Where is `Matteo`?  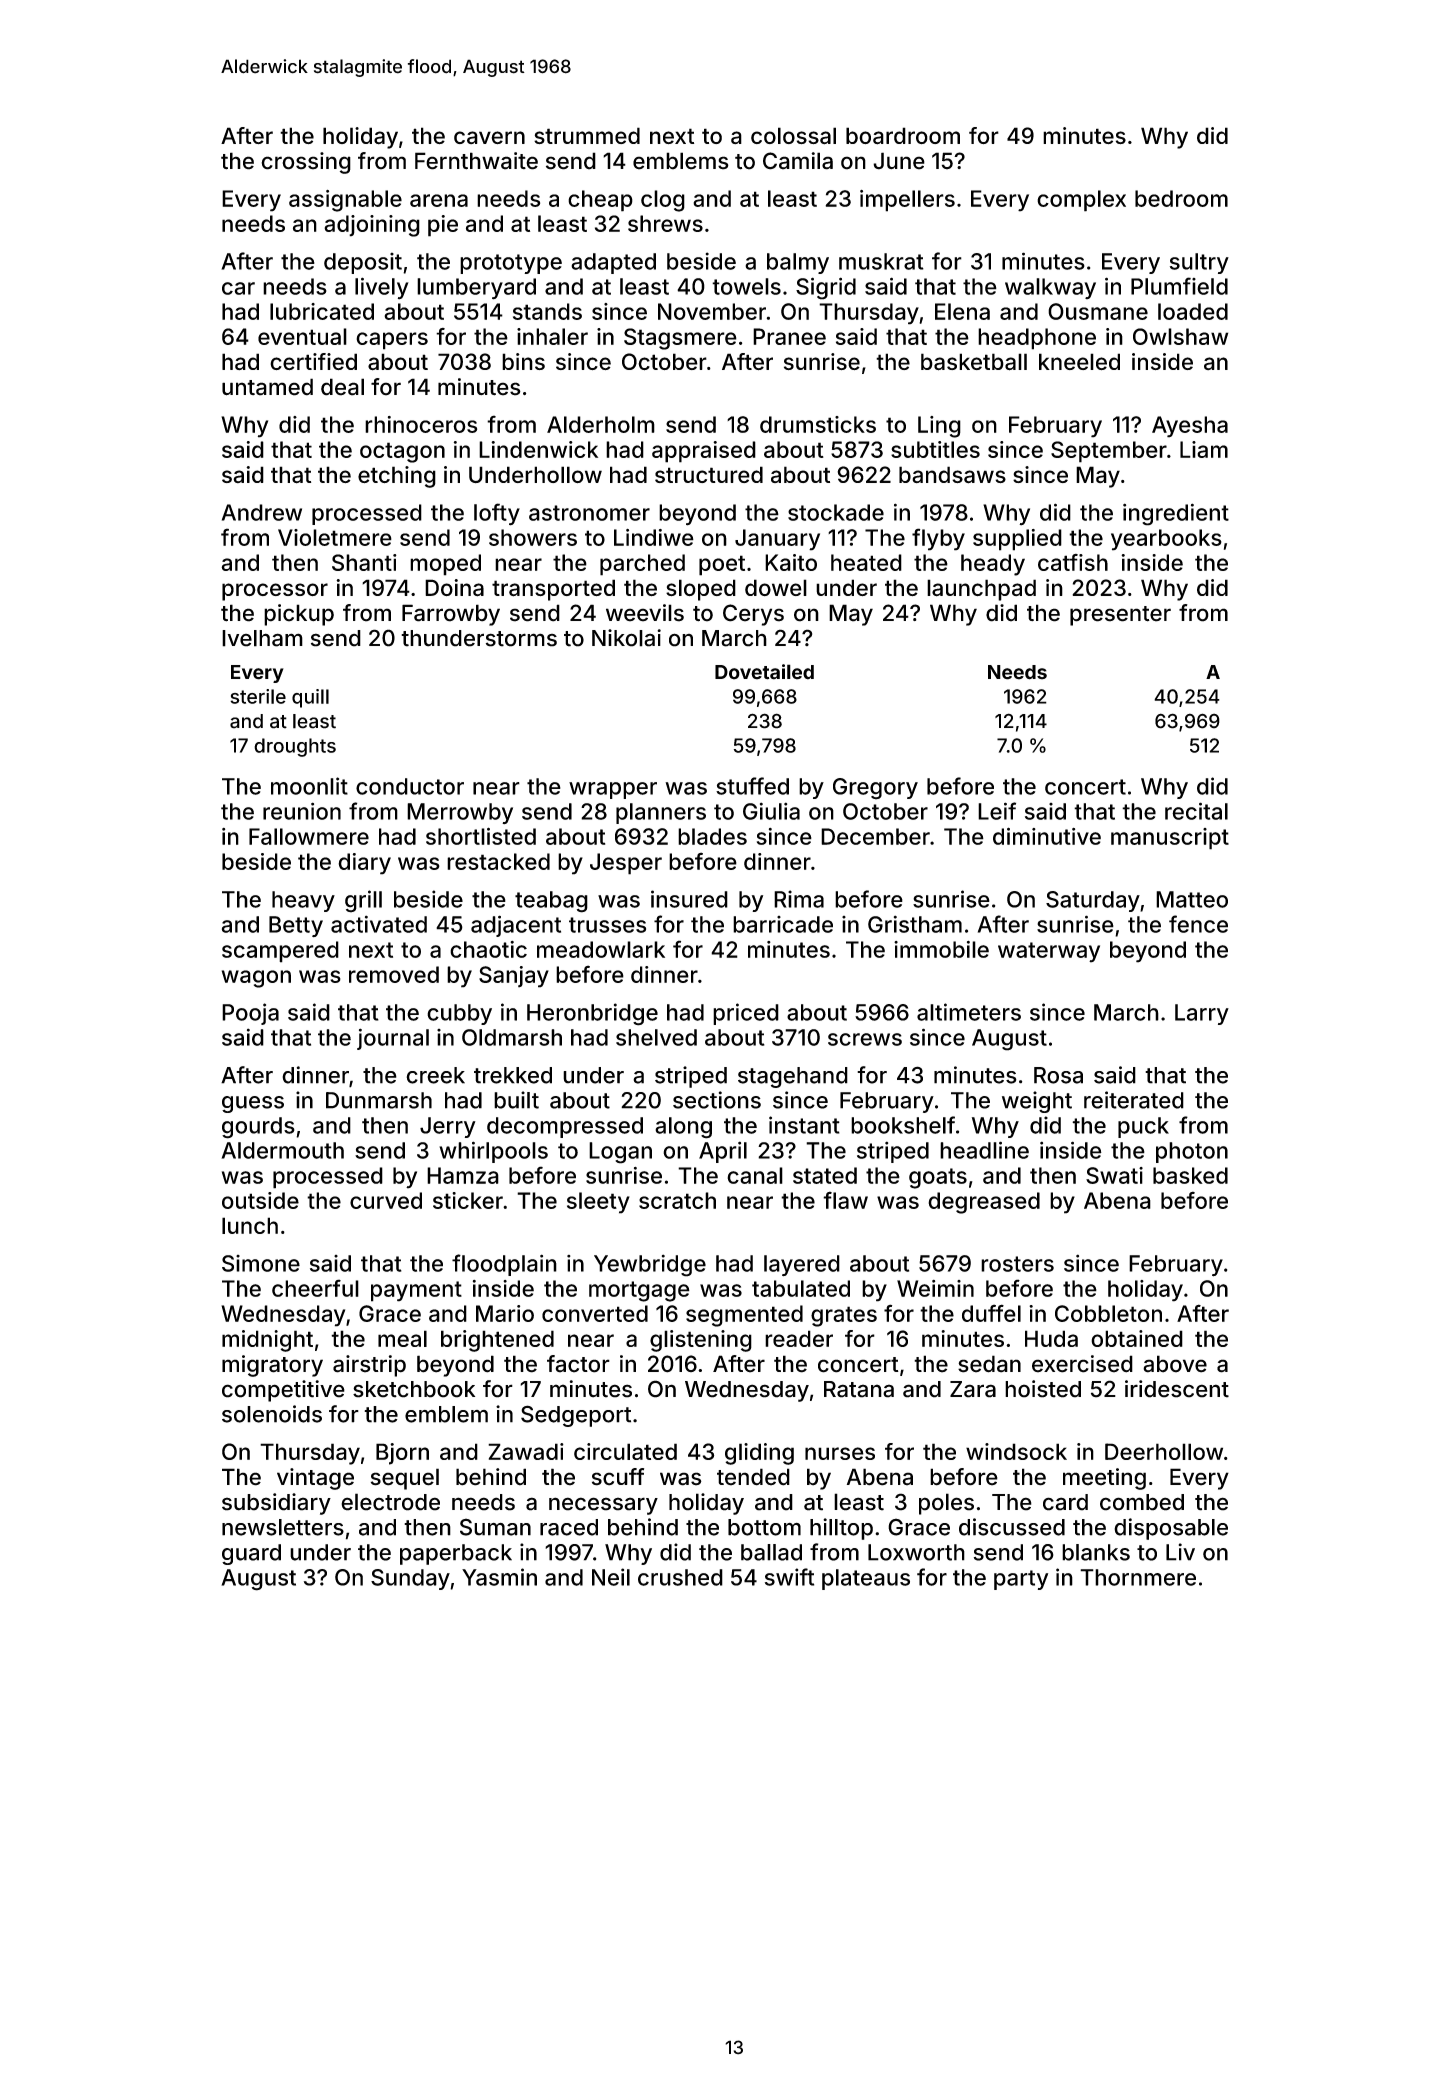 Matteo is located at coordinates (1192, 899).
